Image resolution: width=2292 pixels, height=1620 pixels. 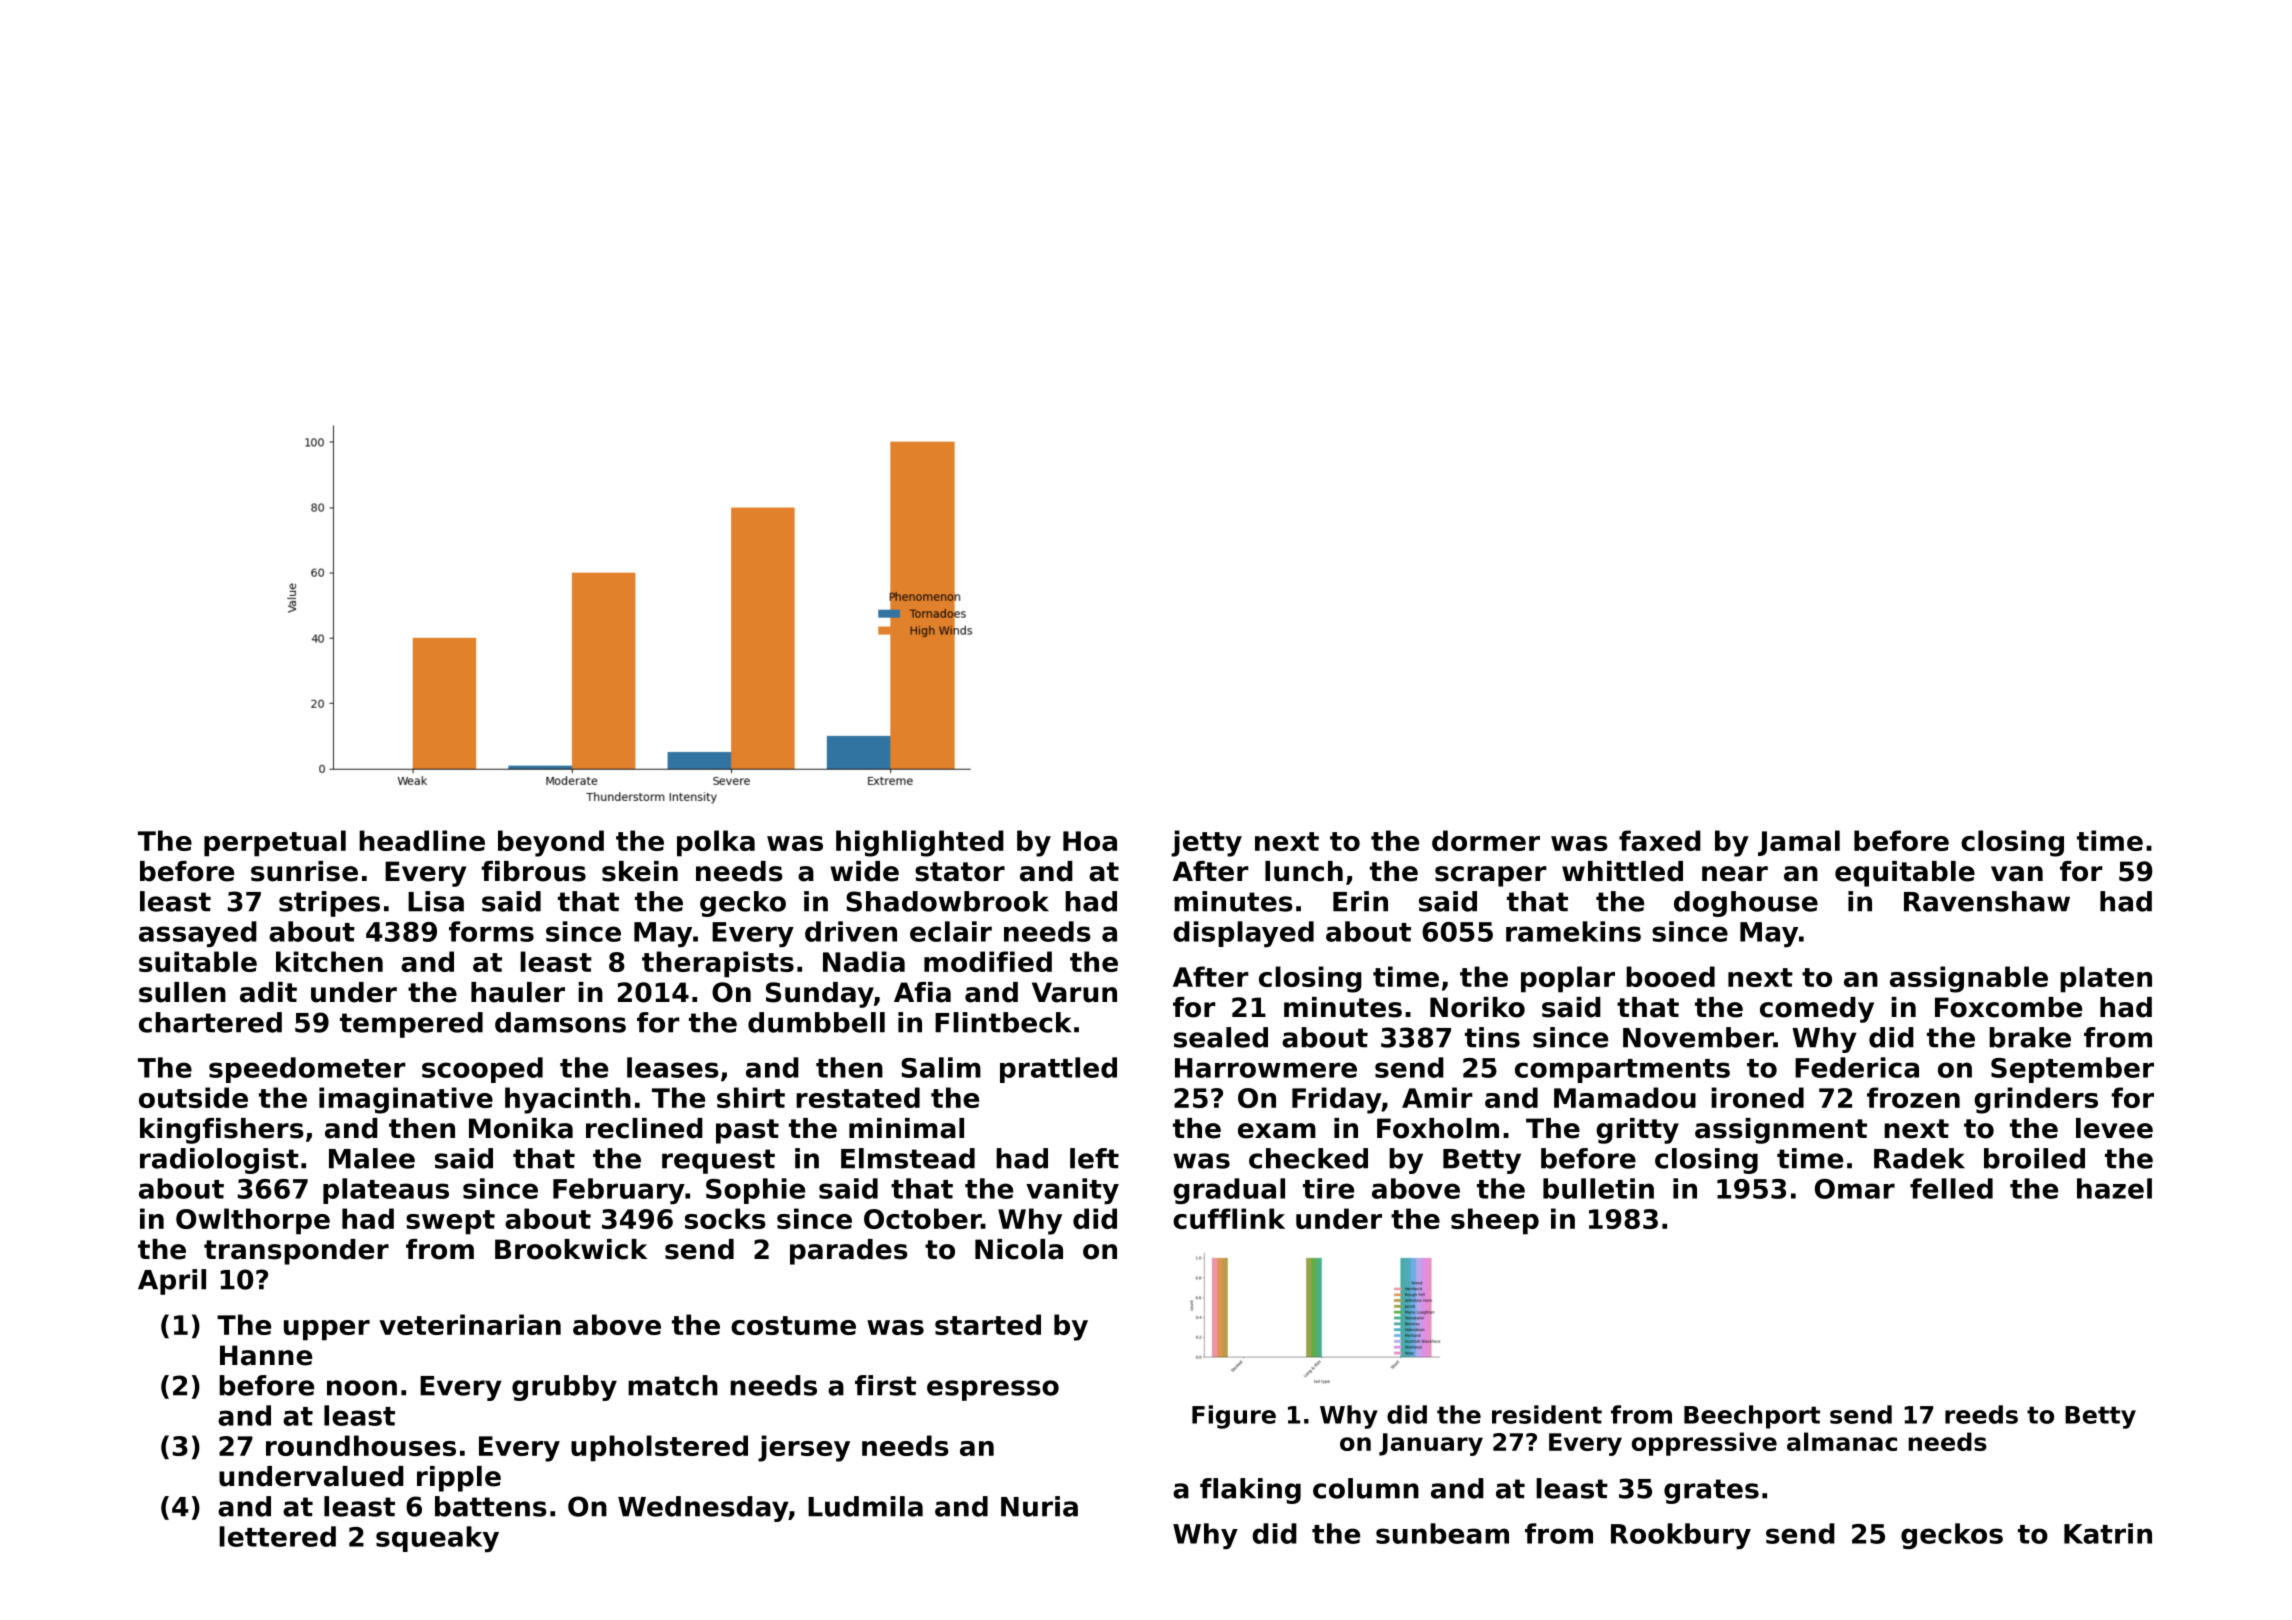 I want to click on stripes, so click(x=329, y=904).
